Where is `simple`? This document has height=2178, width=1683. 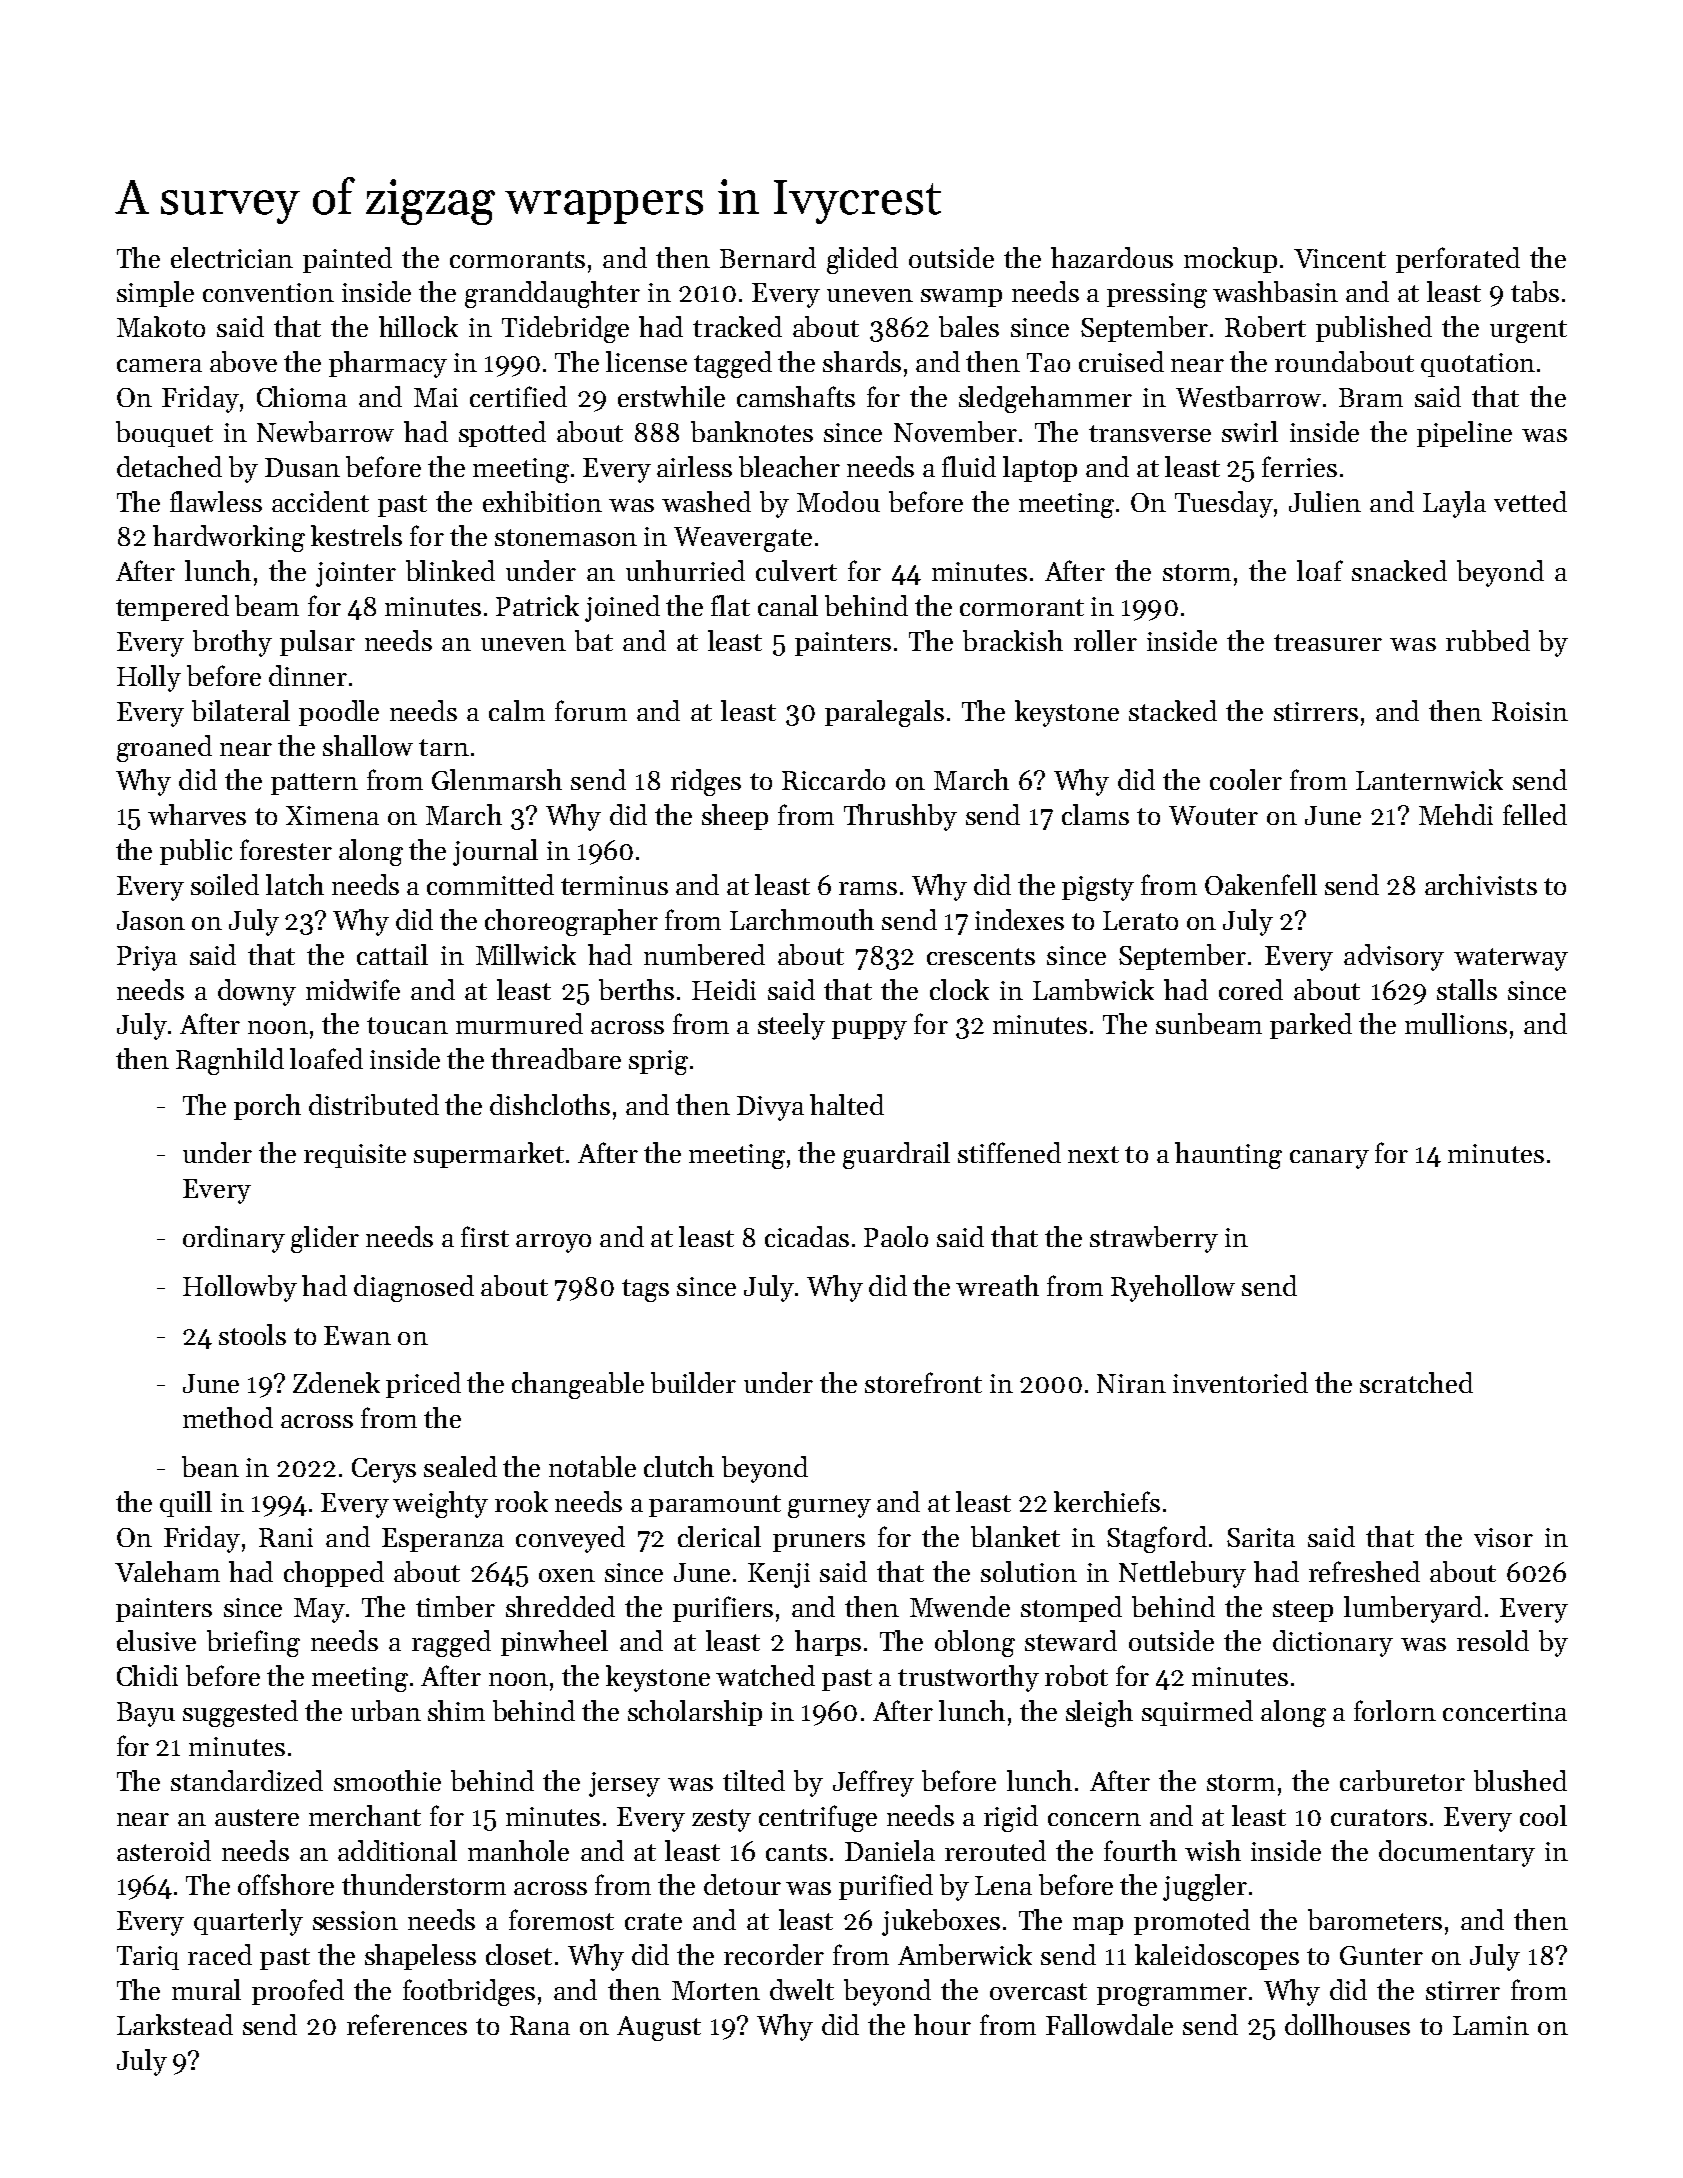 simple is located at coordinates (155, 294).
